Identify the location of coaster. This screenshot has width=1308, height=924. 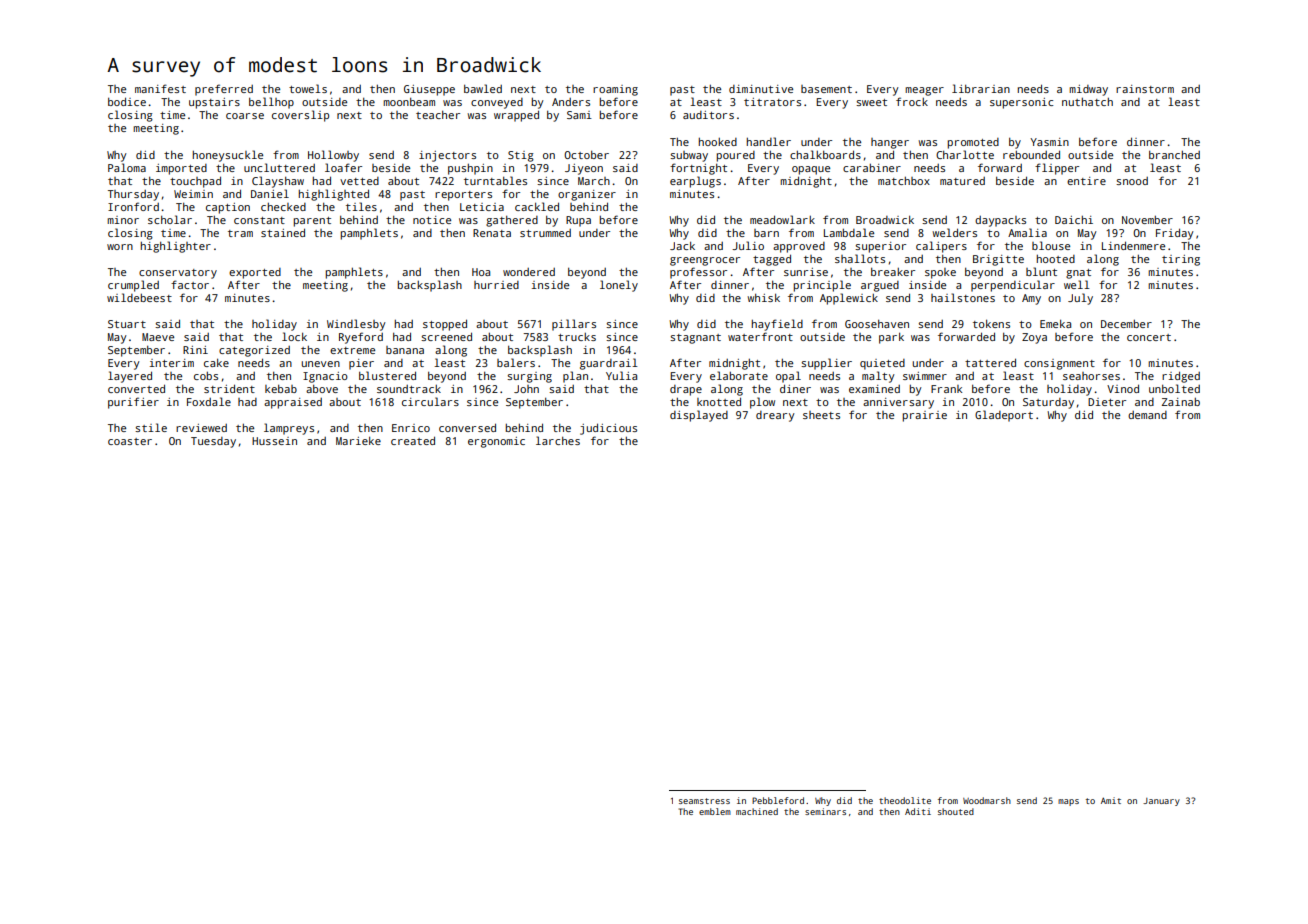
(130, 441).
